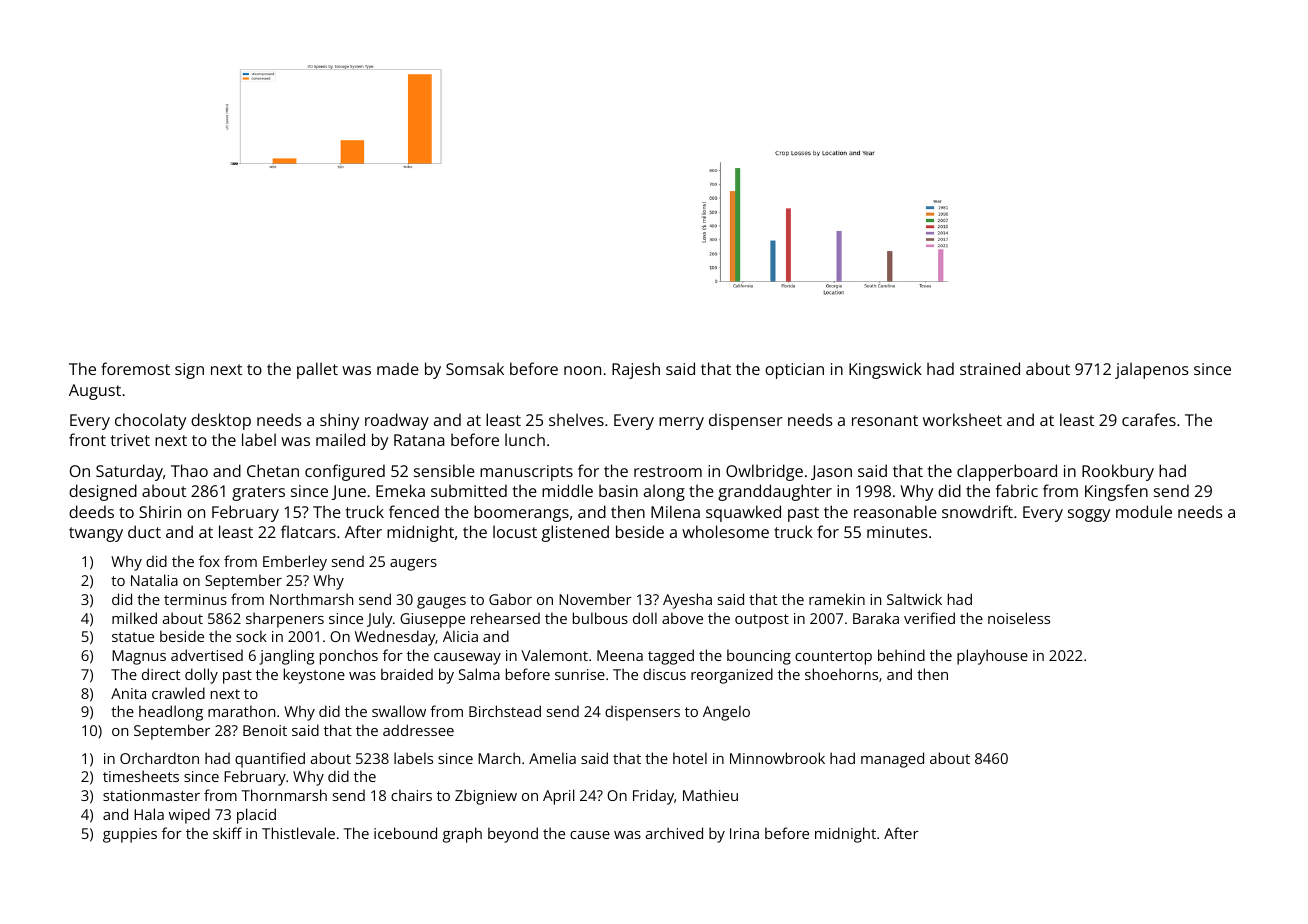 This screenshot has width=1308, height=924. What do you see at coordinates (664, 674) in the screenshot?
I see `discus` at bounding box center [664, 674].
